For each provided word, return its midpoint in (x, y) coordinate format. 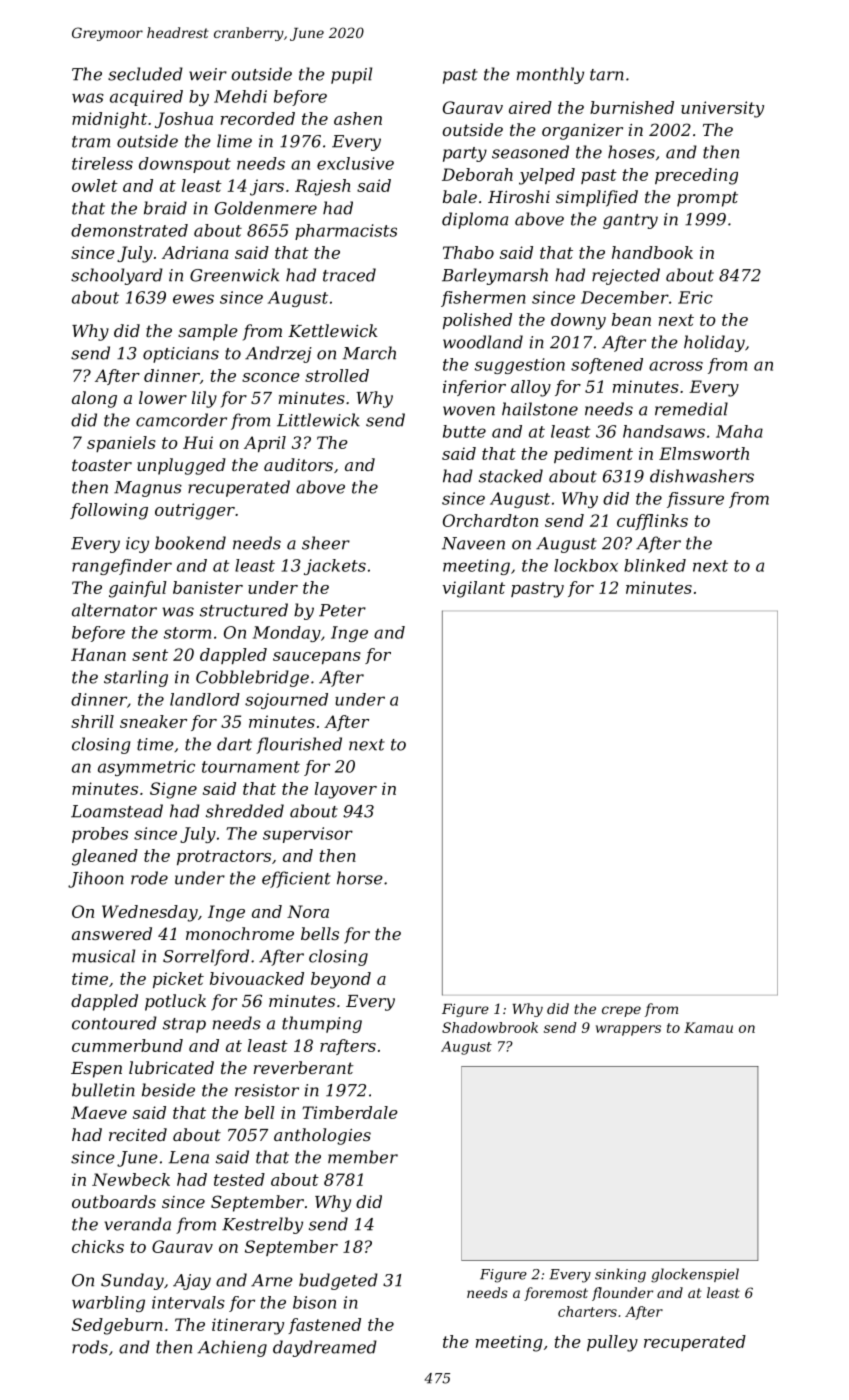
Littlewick (318, 420)
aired (530, 107)
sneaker (153, 721)
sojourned (286, 701)
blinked (655, 565)
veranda (137, 1224)
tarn (607, 75)
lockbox (586, 565)
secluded (145, 74)
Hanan (98, 654)
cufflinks (652, 522)
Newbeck (131, 1179)
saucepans (317, 658)
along (94, 399)
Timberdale (350, 1112)
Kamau (708, 1027)
